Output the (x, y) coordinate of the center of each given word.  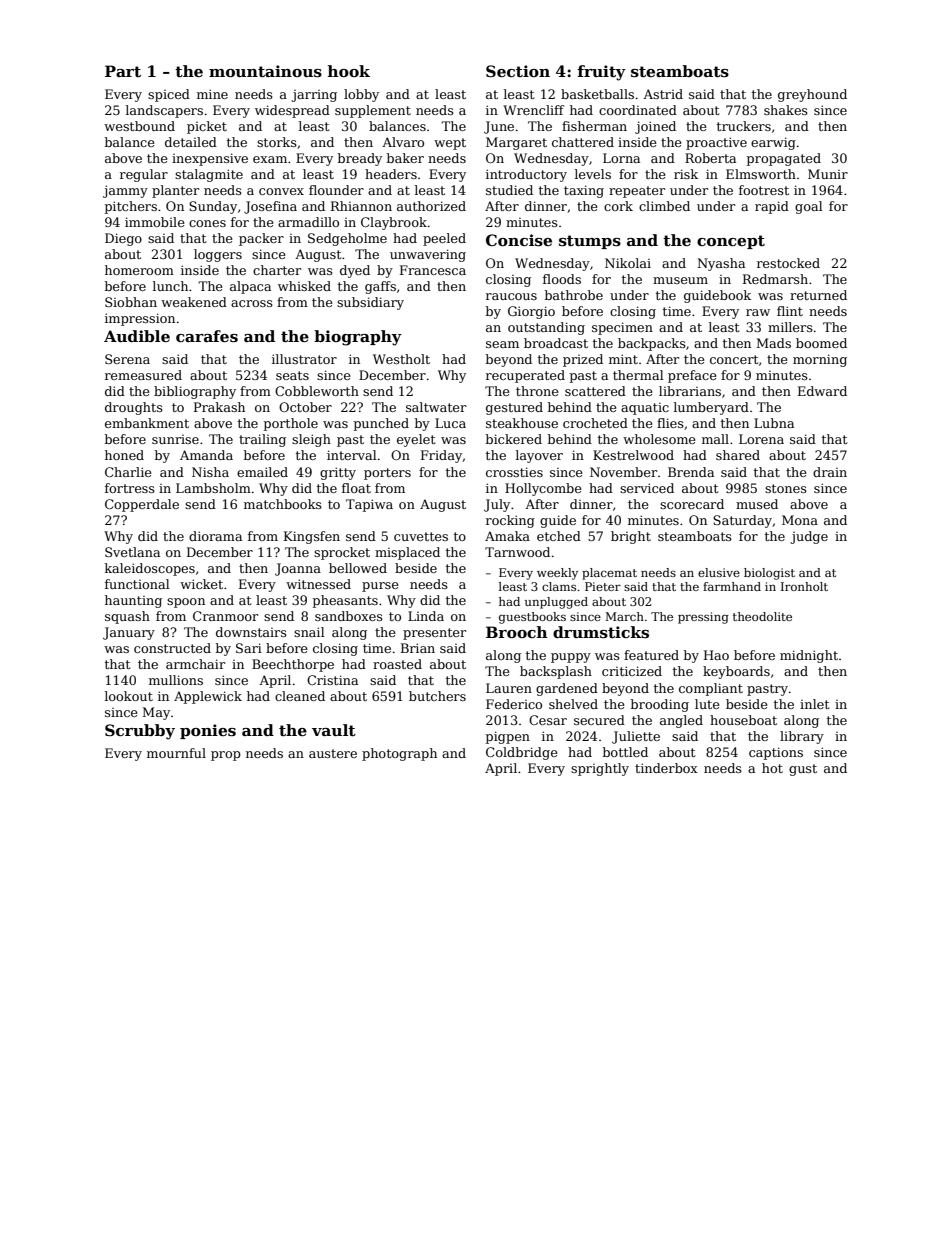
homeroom (139, 270)
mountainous (265, 71)
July (497, 505)
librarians (690, 391)
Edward (822, 391)
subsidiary (370, 303)
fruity (601, 73)
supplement (373, 111)
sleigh (311, 440)
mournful (176, 753)
